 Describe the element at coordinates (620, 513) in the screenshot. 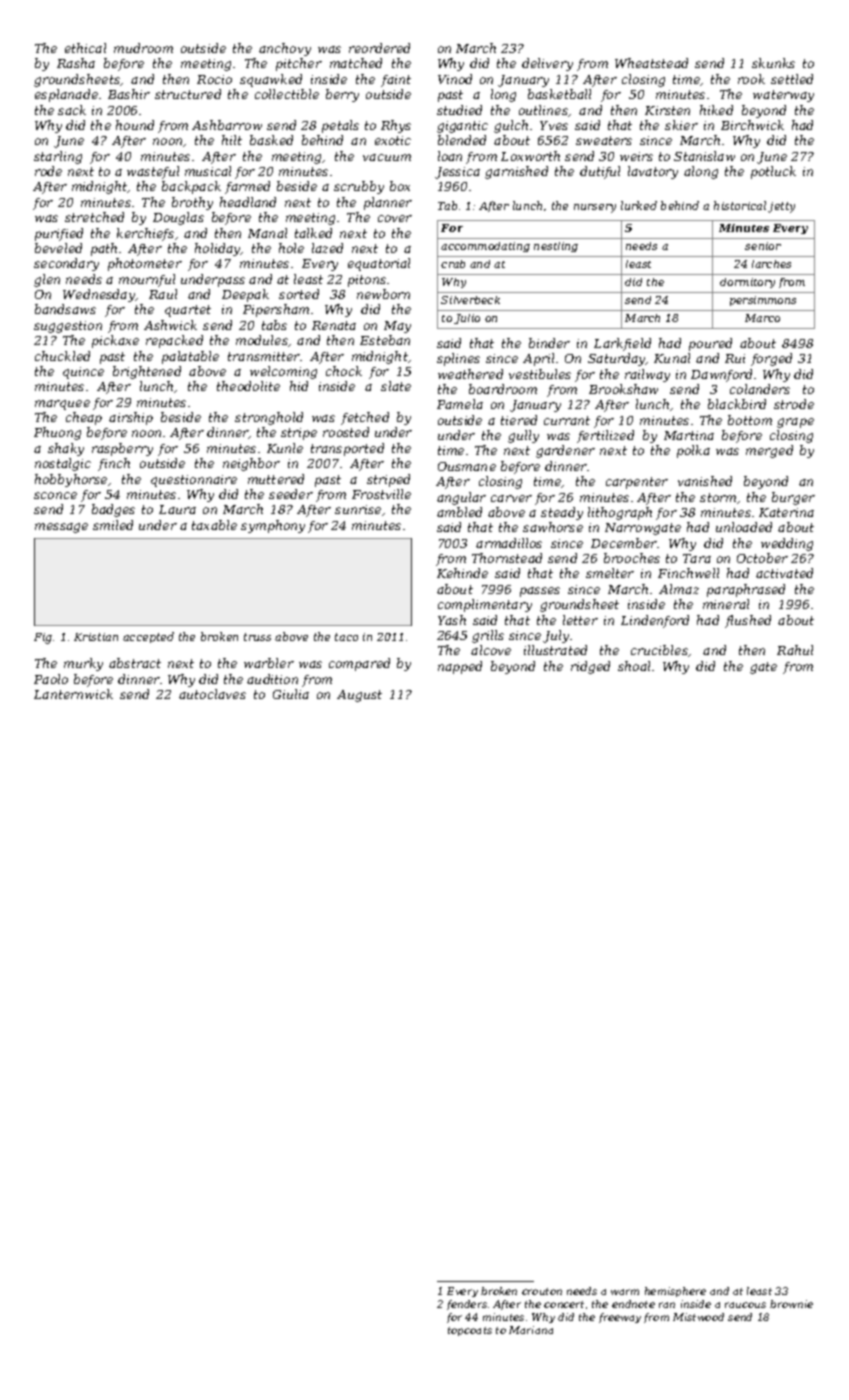

I see `lithograph` at that location.
